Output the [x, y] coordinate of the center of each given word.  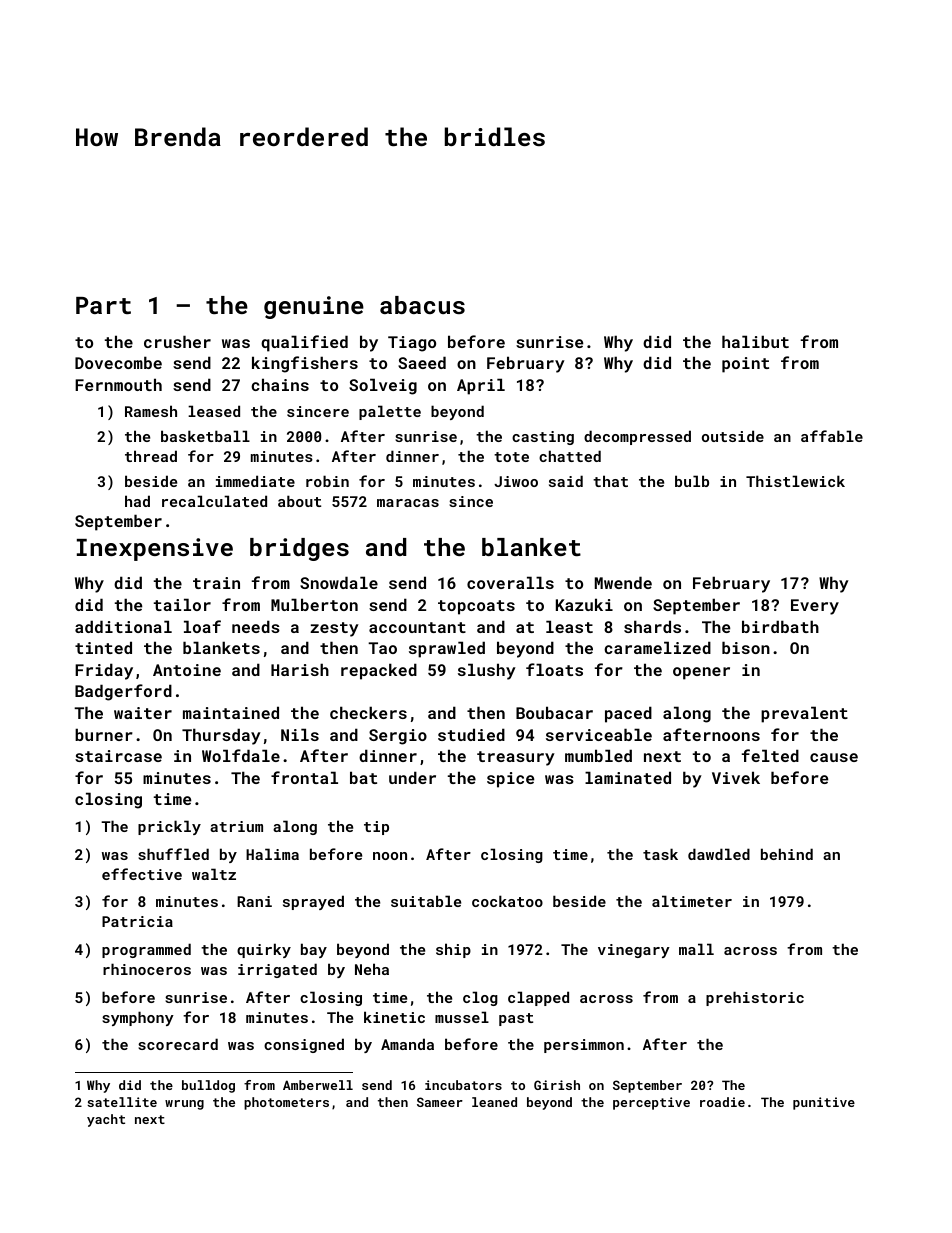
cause [834, 757]
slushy [487, 671]
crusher [177, 341]
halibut [755, 341]
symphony [138, 1018]
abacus [422, 305]
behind [787, 854]
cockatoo [507, 901]
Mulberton [314, 604]
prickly [169, 827]
